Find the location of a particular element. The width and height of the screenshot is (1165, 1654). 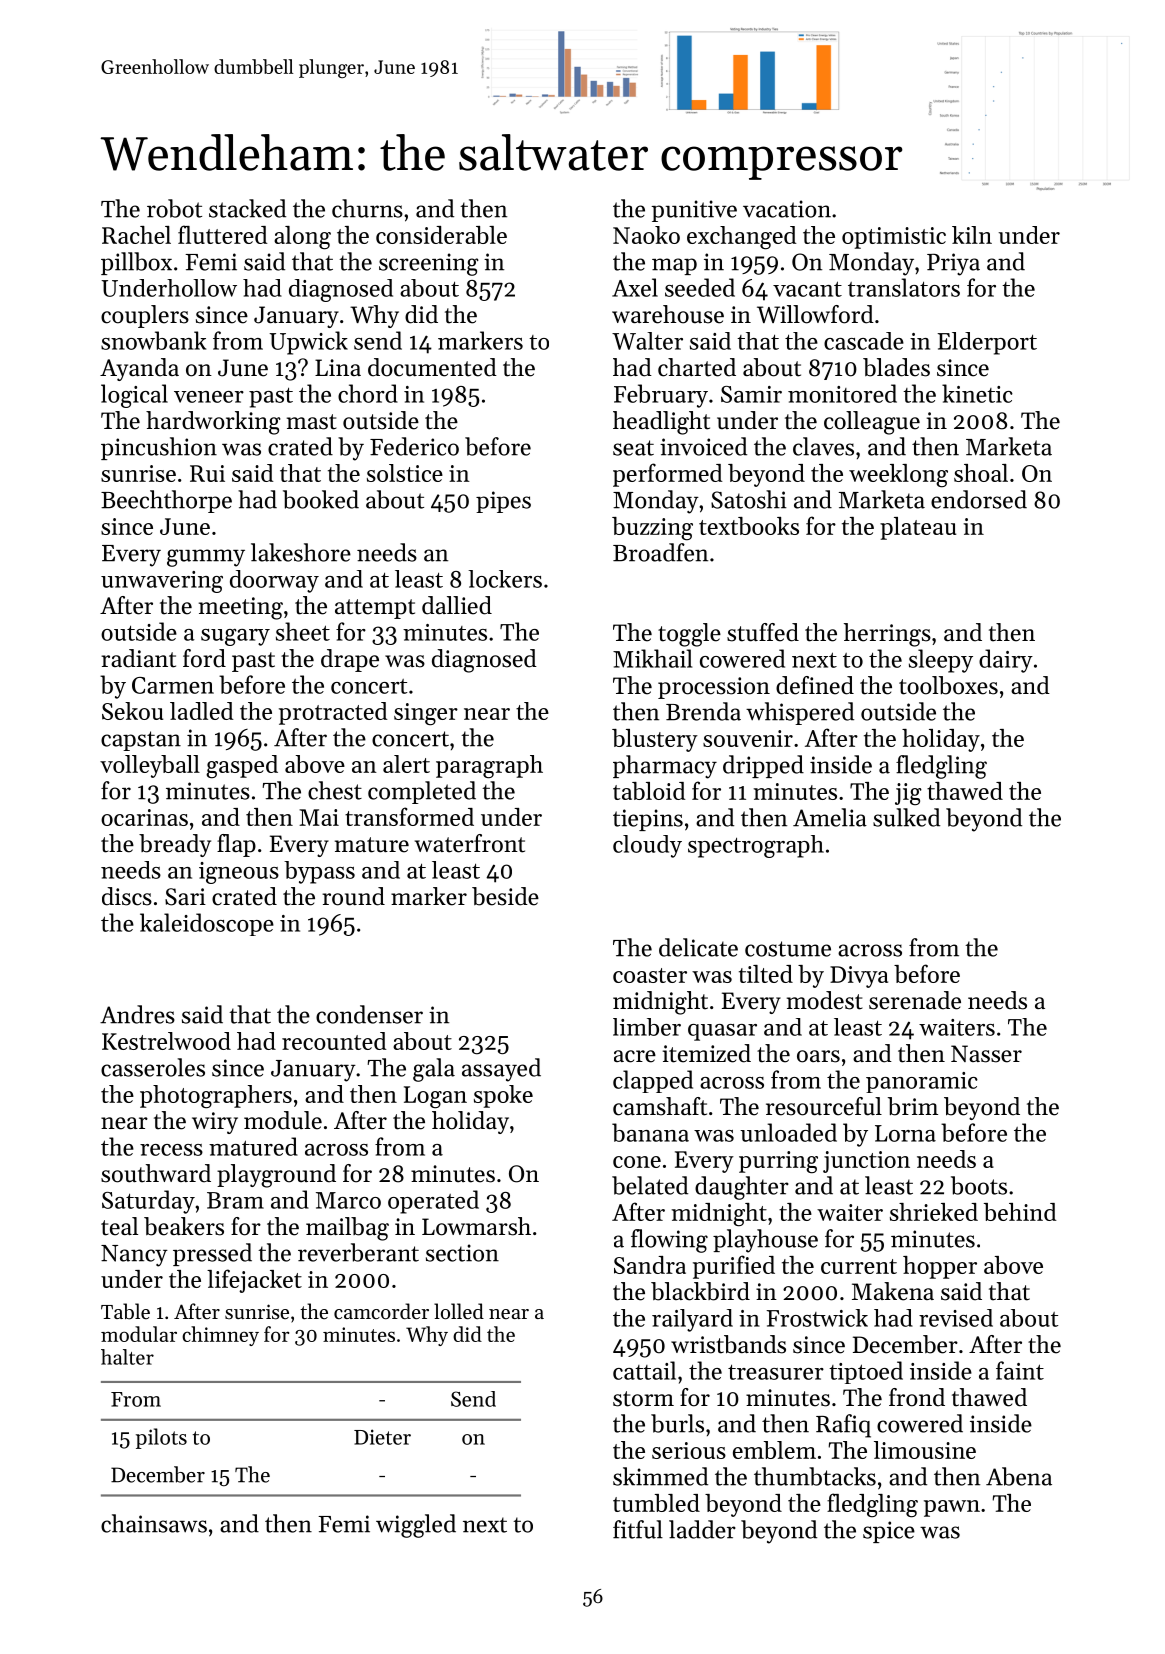

flap is located at coordinates (236, 845).
